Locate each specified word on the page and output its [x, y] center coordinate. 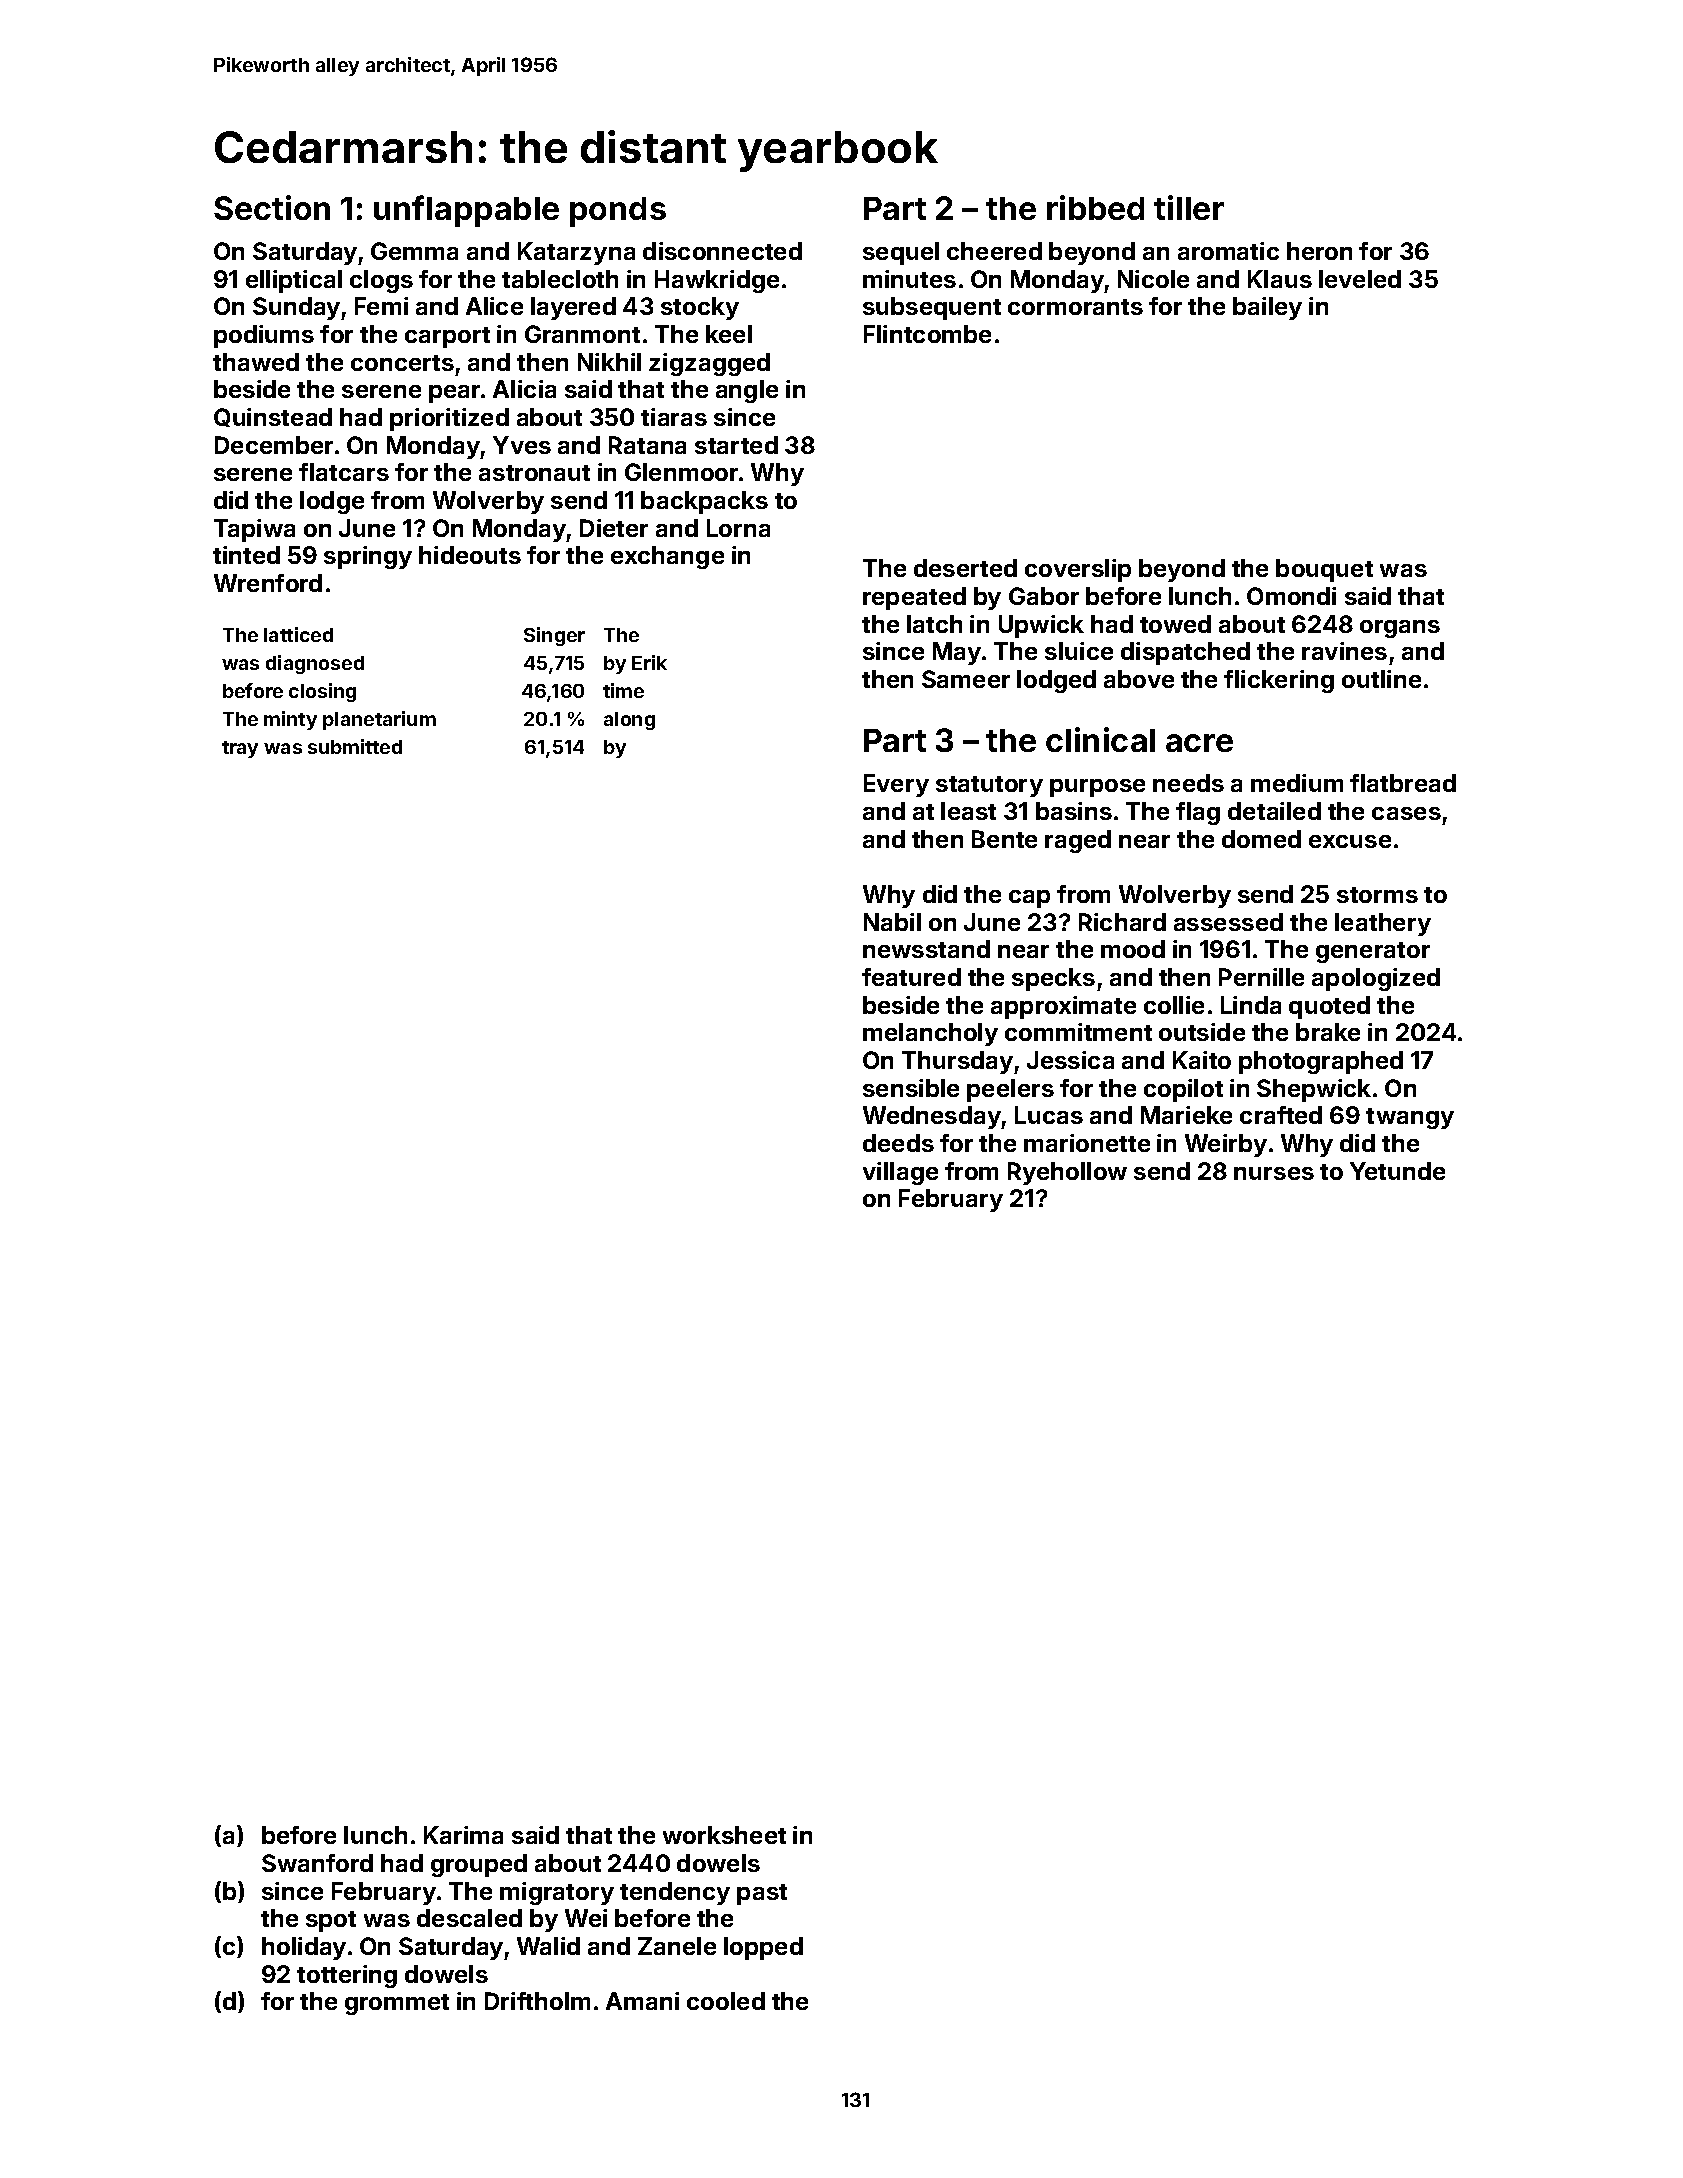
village [900, 1173]
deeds [898, 1143]
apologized [1376, 979]
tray [240, 749]
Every [896, 785]
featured [911, 977]
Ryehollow [1067, 1173]
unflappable [466, 211]
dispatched [1185, 653]
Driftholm [537, 2001]
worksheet [724, 1835]
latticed [298, 634]
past [762, 1894]
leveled [1360, 279]
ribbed [1095, 207]
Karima [463, 1835]
